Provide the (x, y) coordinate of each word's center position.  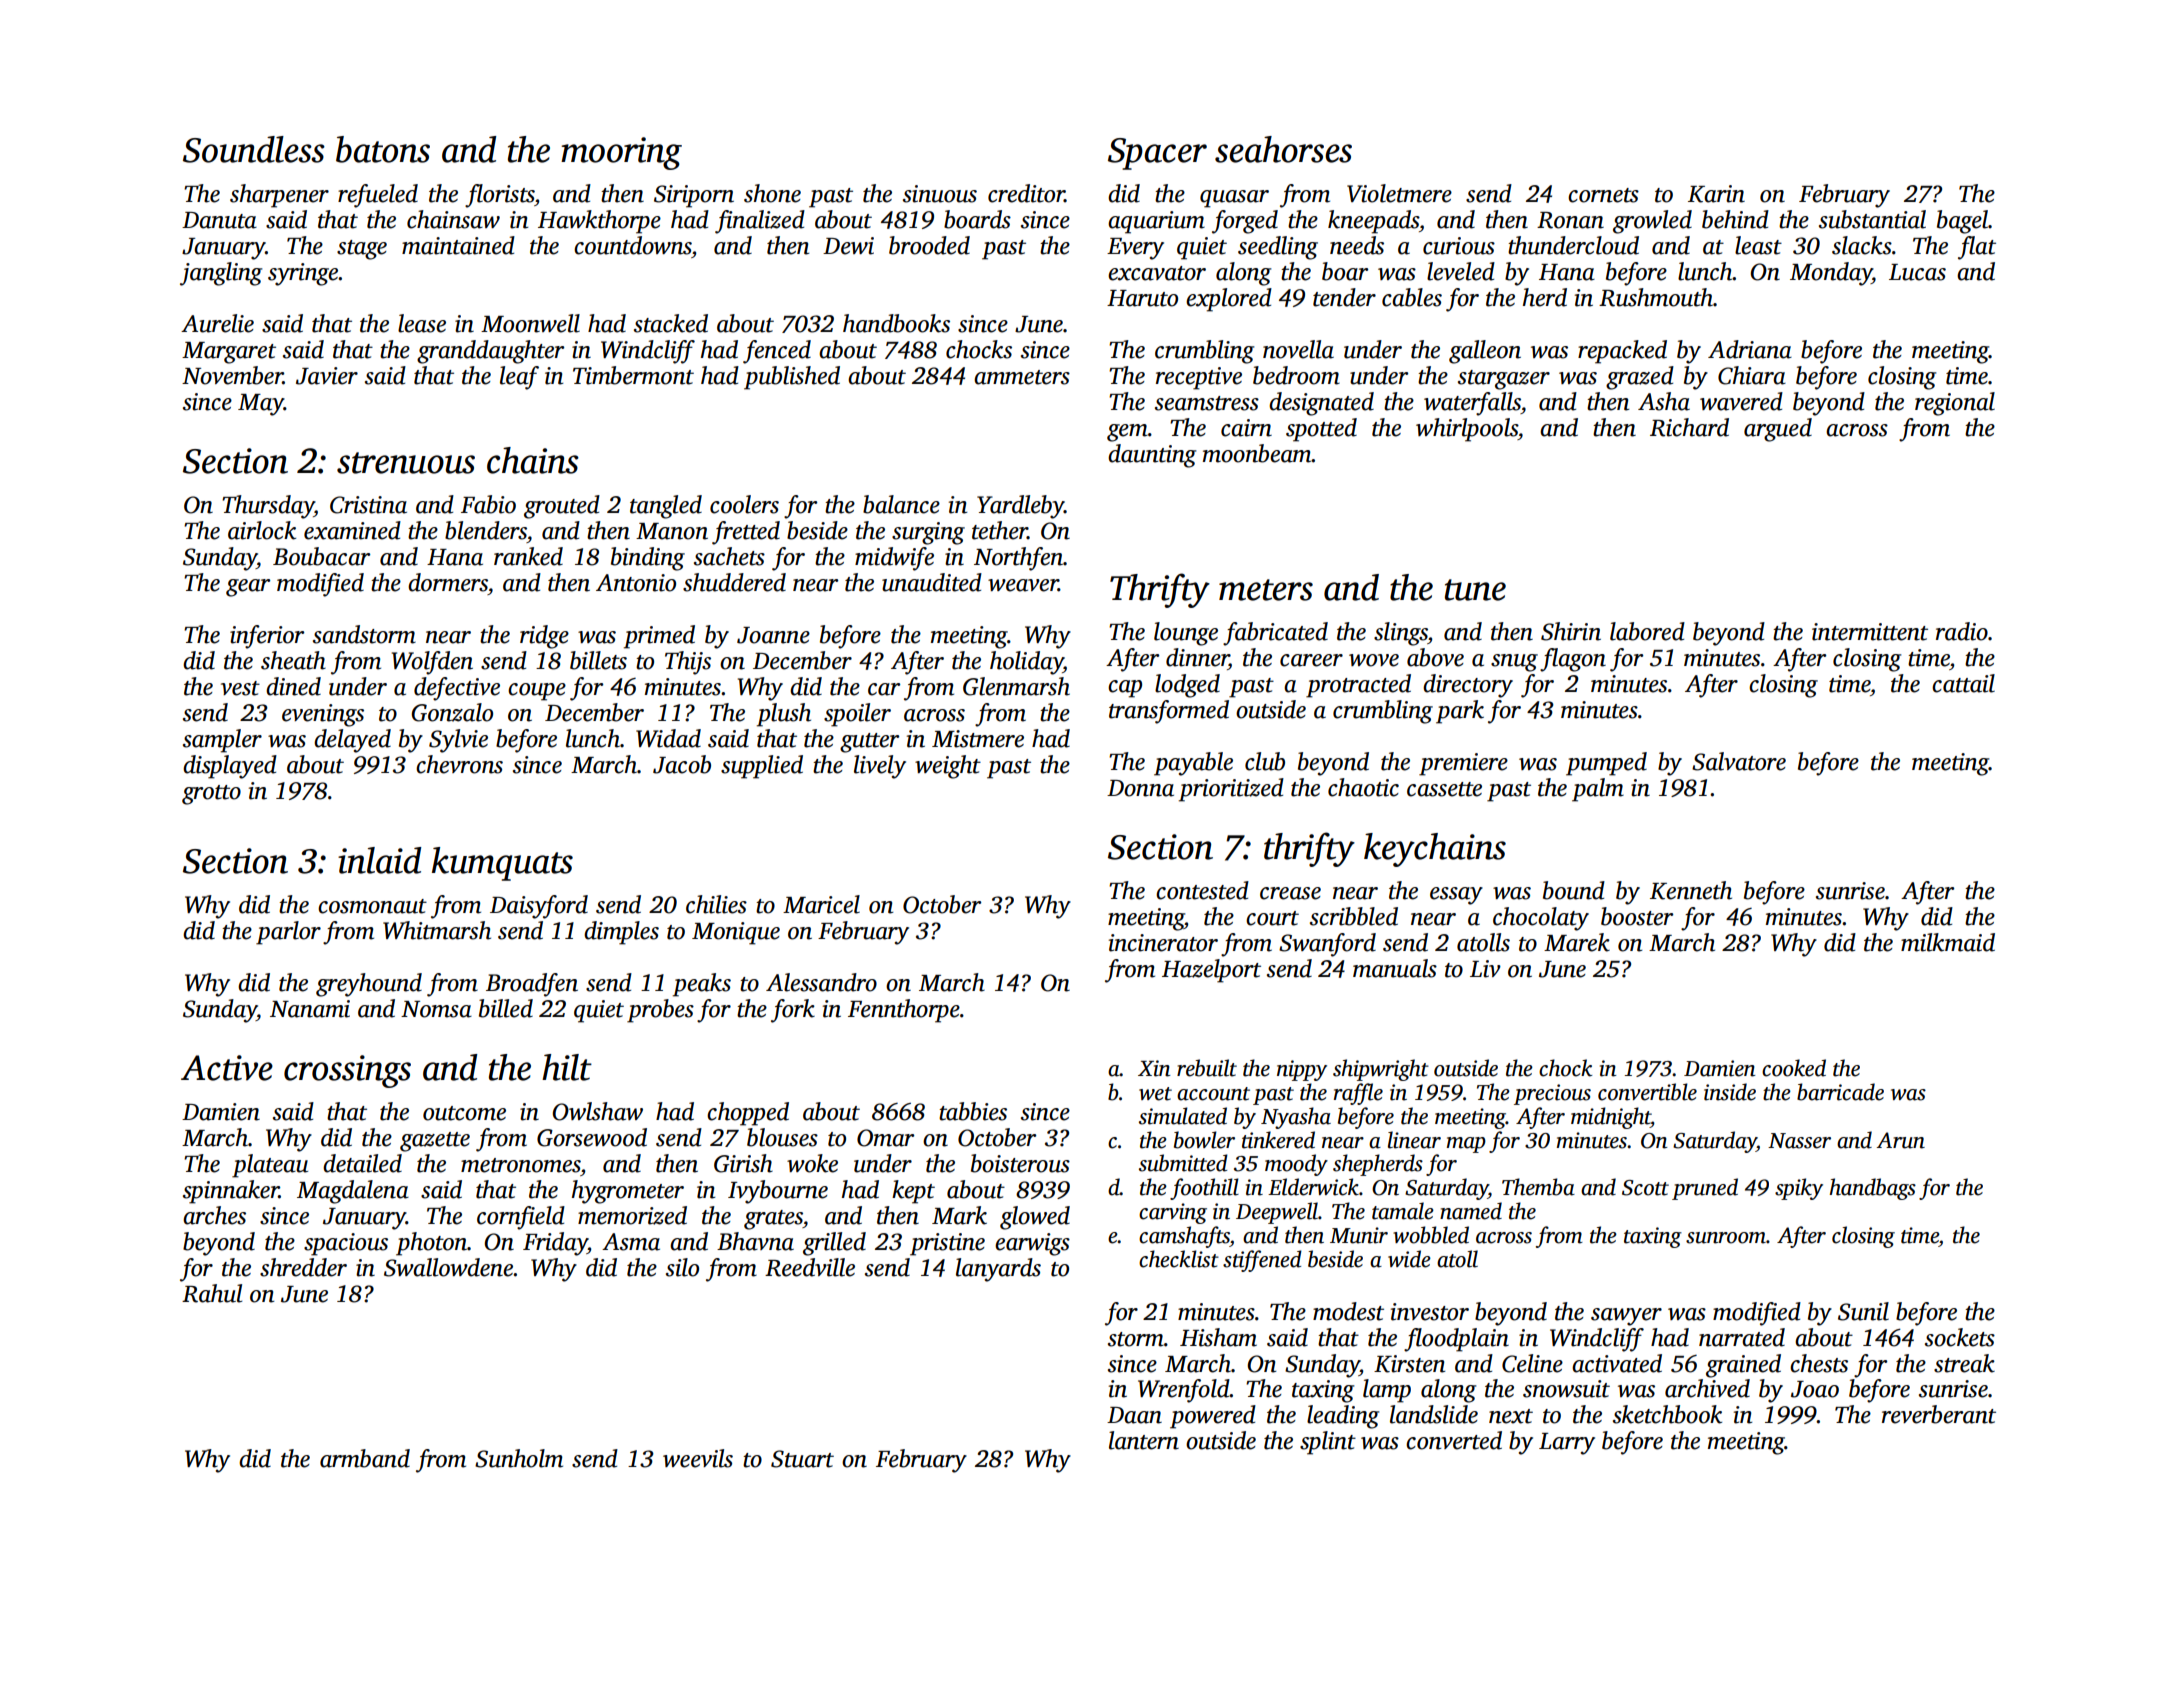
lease (422, 323)
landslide (1434, 1414)
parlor (288, 933)
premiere (1463, 764)
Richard (1689, 427)
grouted (562, 507)
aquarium (1156, 222)
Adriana (1750, 349)
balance (901, 504)
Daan (1134, 1415)
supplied (762, 767)
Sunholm (519, 1458)
